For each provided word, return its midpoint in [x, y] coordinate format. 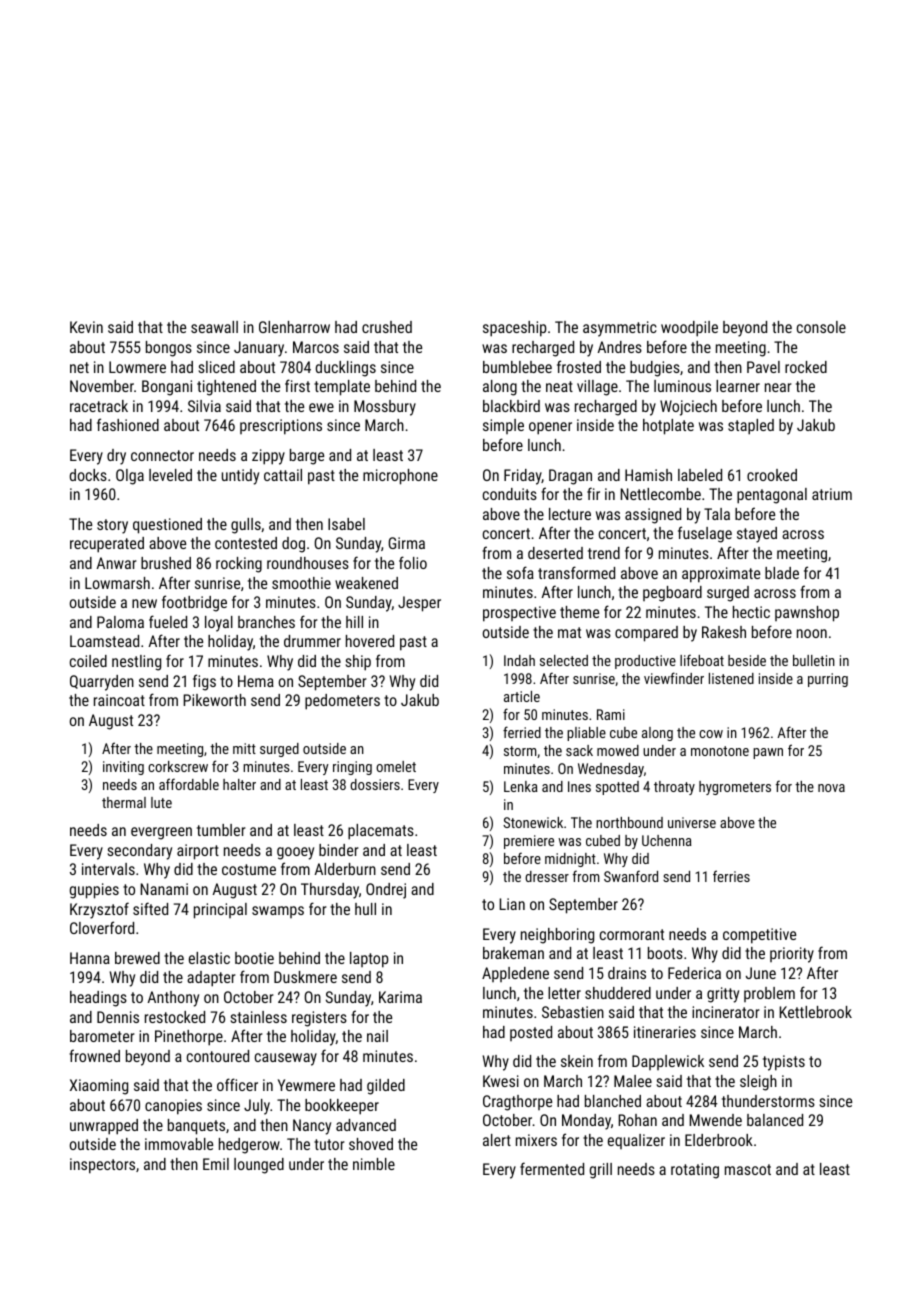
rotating [695, 1171]
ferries [731, 876]
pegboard [672, 594]
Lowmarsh [117, 583]
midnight [570, 860]
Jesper [419, 604]
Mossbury [385, 408]
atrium [832, 494]
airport [198, 852]
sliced [217, 367]
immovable [179, 1144]
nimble [374, 1164]
